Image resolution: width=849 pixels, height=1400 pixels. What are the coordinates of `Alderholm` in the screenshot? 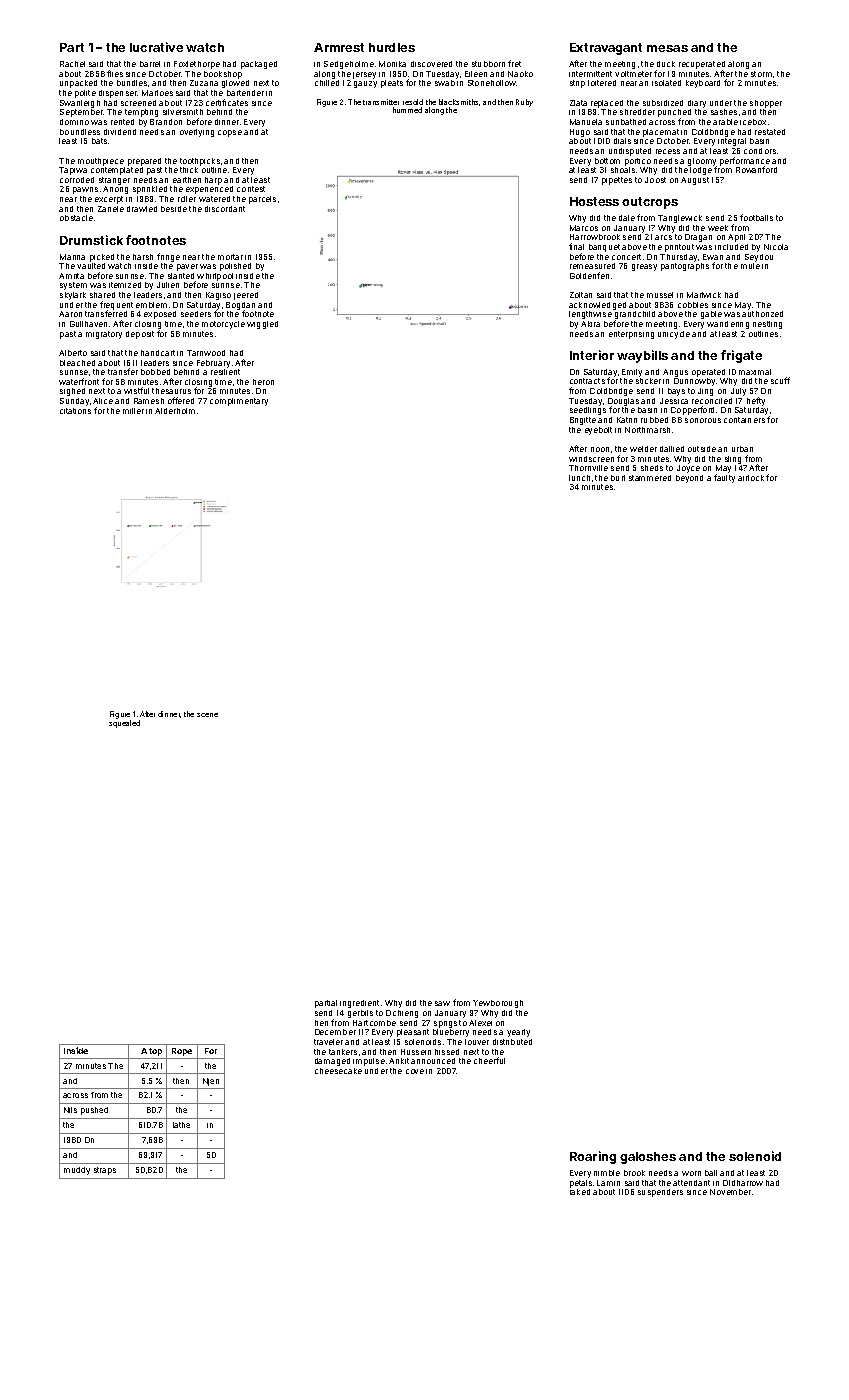 It's located at (175, 411).
